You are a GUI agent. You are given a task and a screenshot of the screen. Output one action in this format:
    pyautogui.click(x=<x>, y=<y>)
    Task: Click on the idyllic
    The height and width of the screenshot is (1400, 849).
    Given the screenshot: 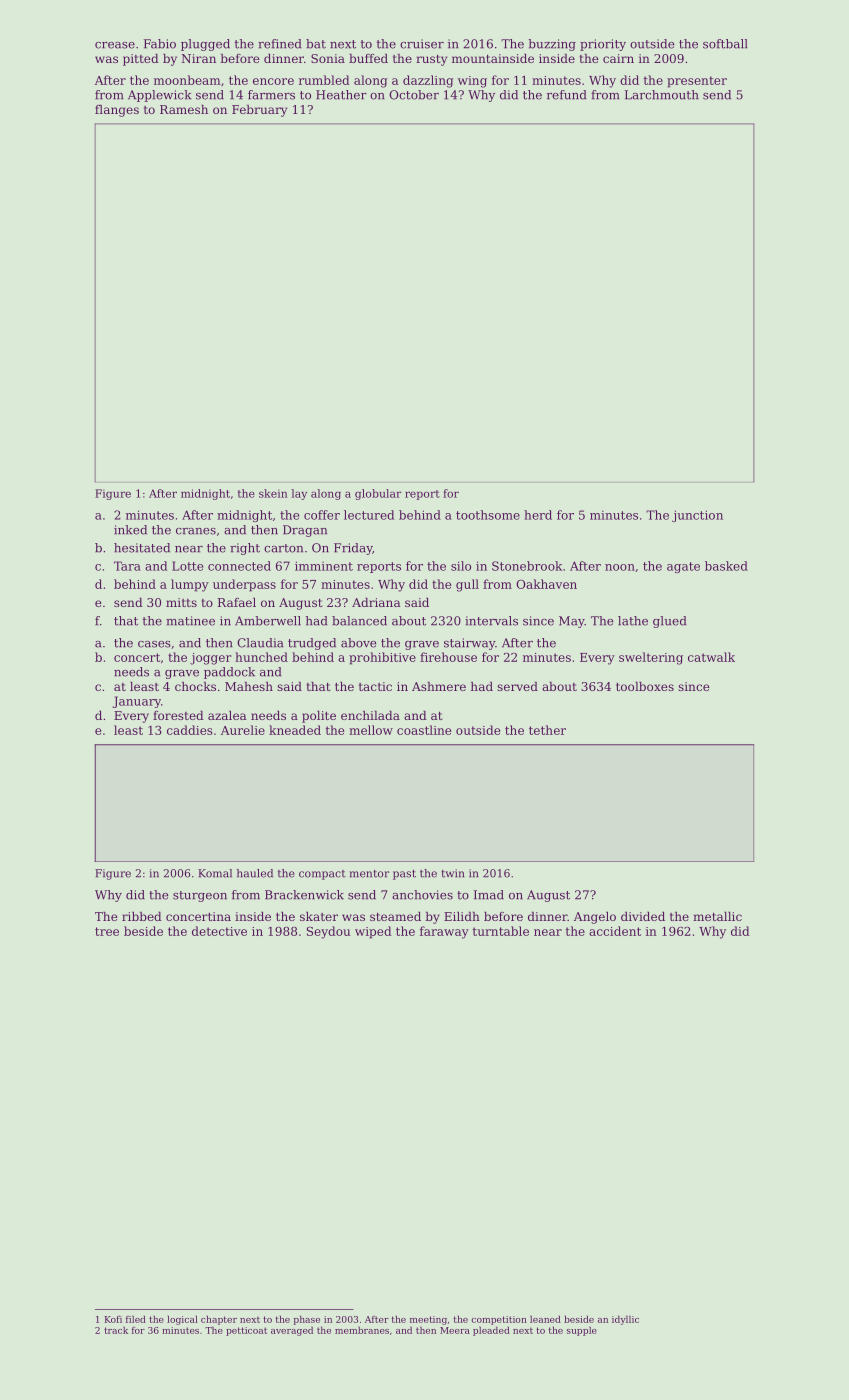 What is the action you would take?
    pyautogui.click(x=625, y=1320)
